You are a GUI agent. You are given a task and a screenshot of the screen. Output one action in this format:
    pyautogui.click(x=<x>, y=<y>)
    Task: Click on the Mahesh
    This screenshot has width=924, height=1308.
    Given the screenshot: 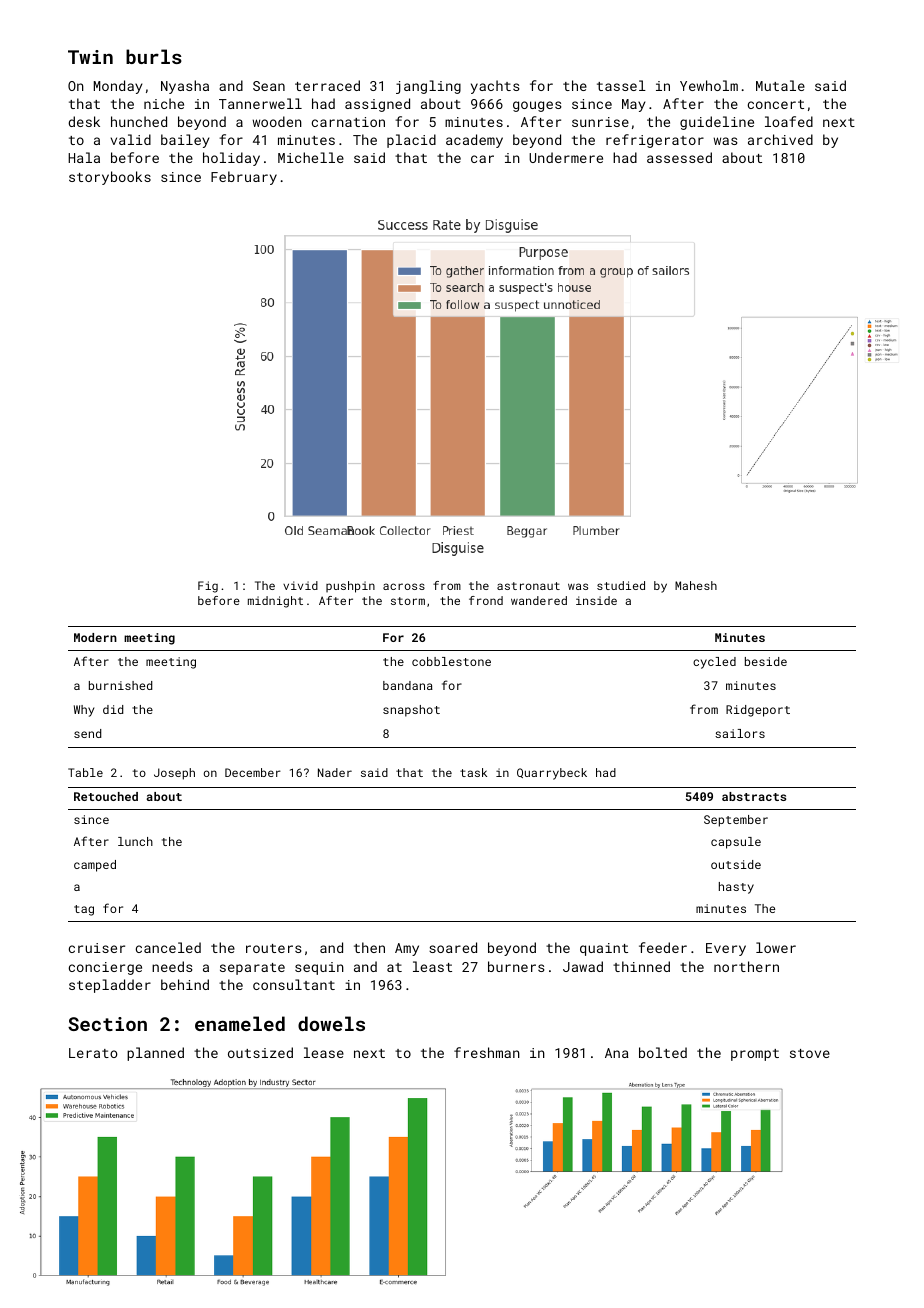 What is the action you would take?
    pyautogui.click(x=696, y=585)
